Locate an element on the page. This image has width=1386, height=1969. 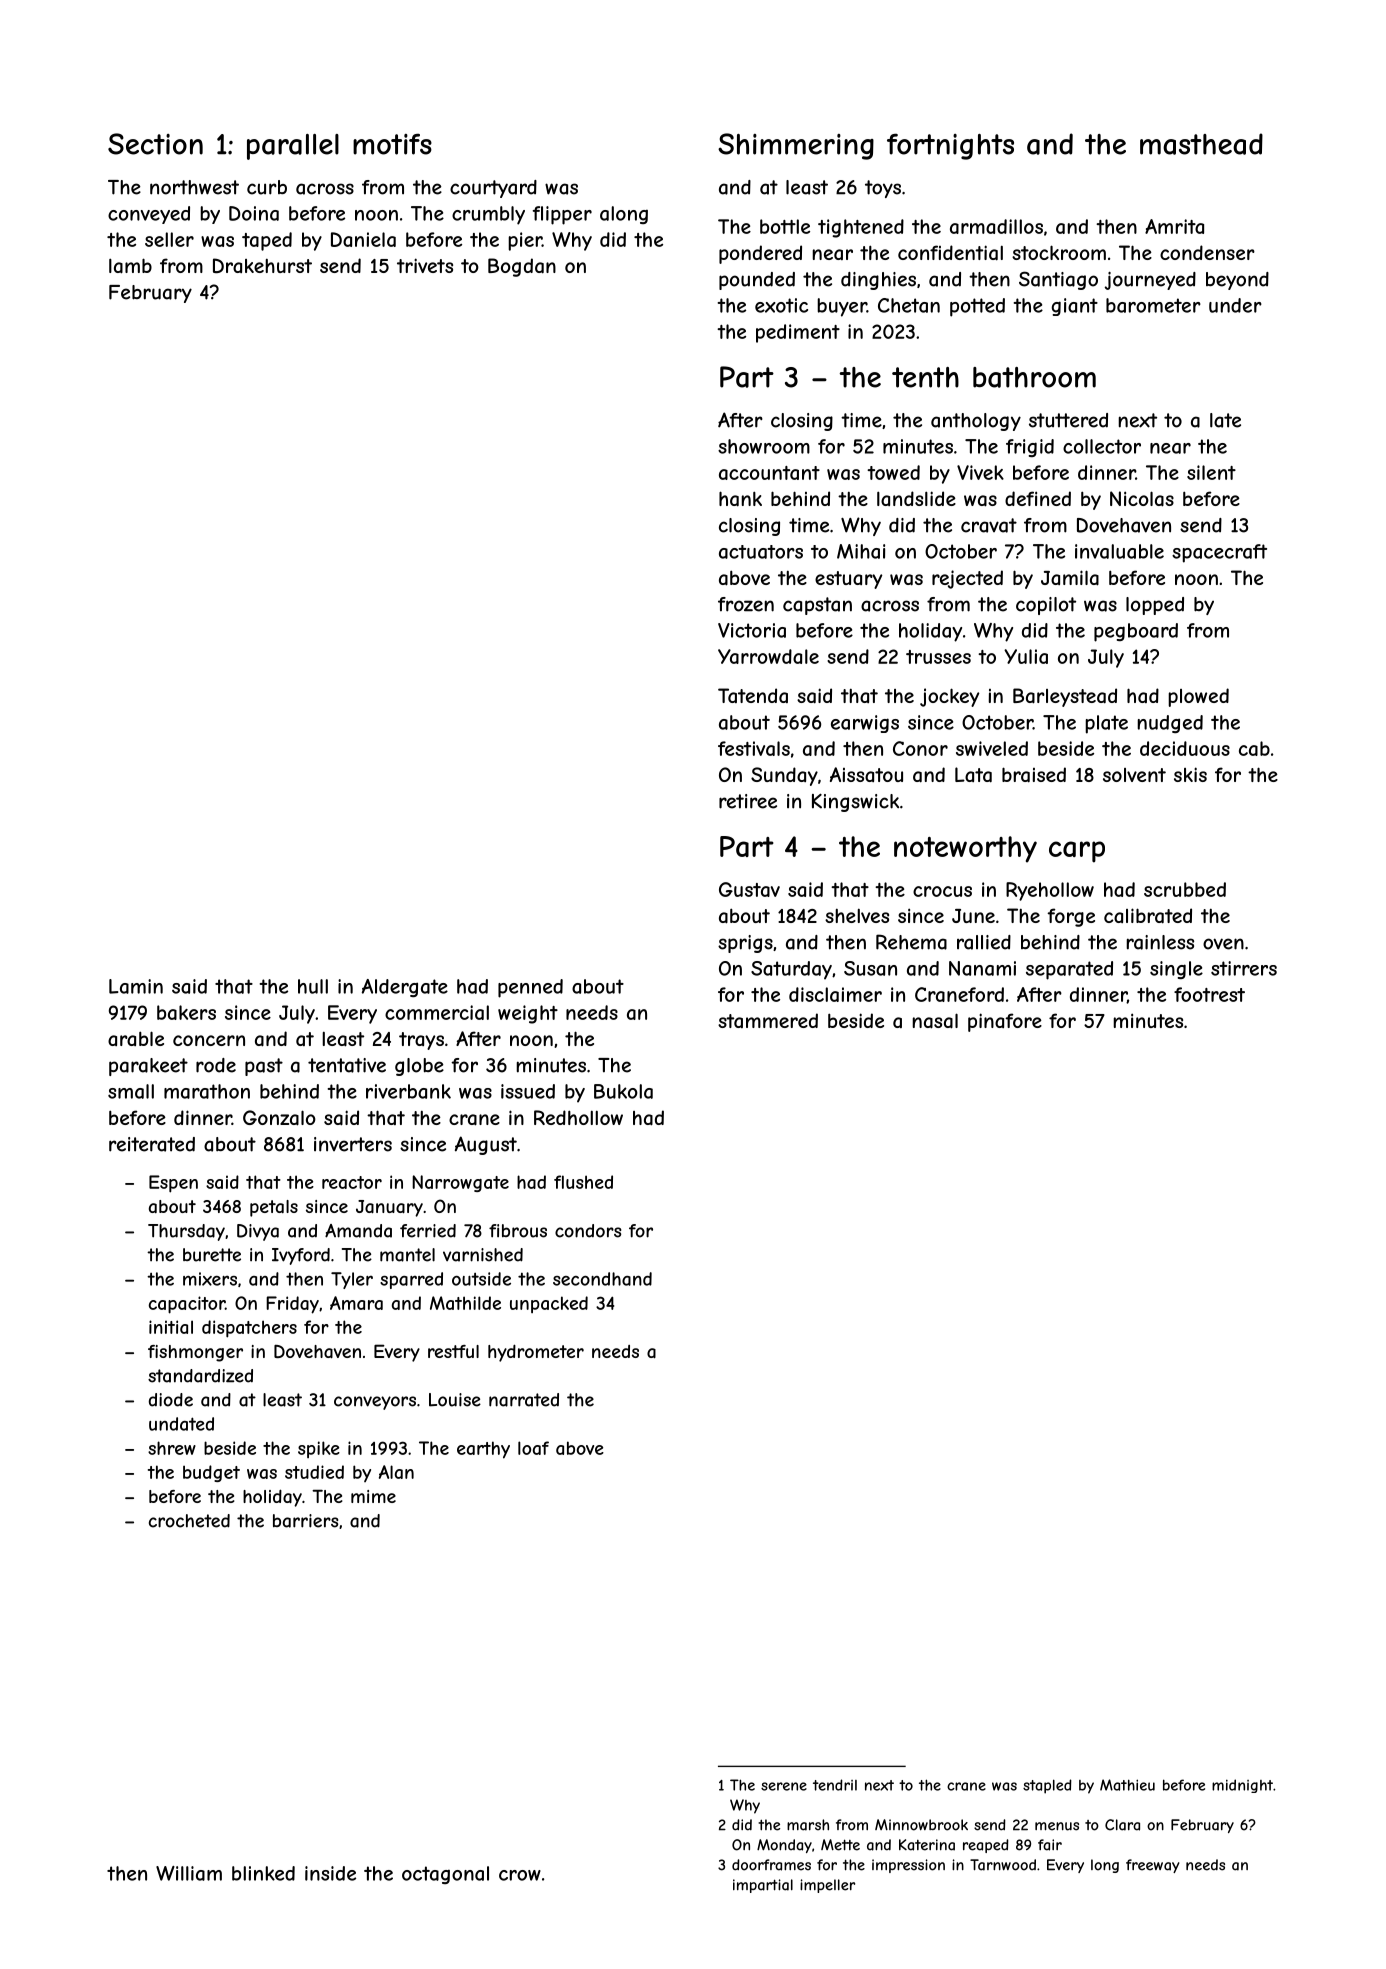
trivets is located at coordinates (425, 265).
